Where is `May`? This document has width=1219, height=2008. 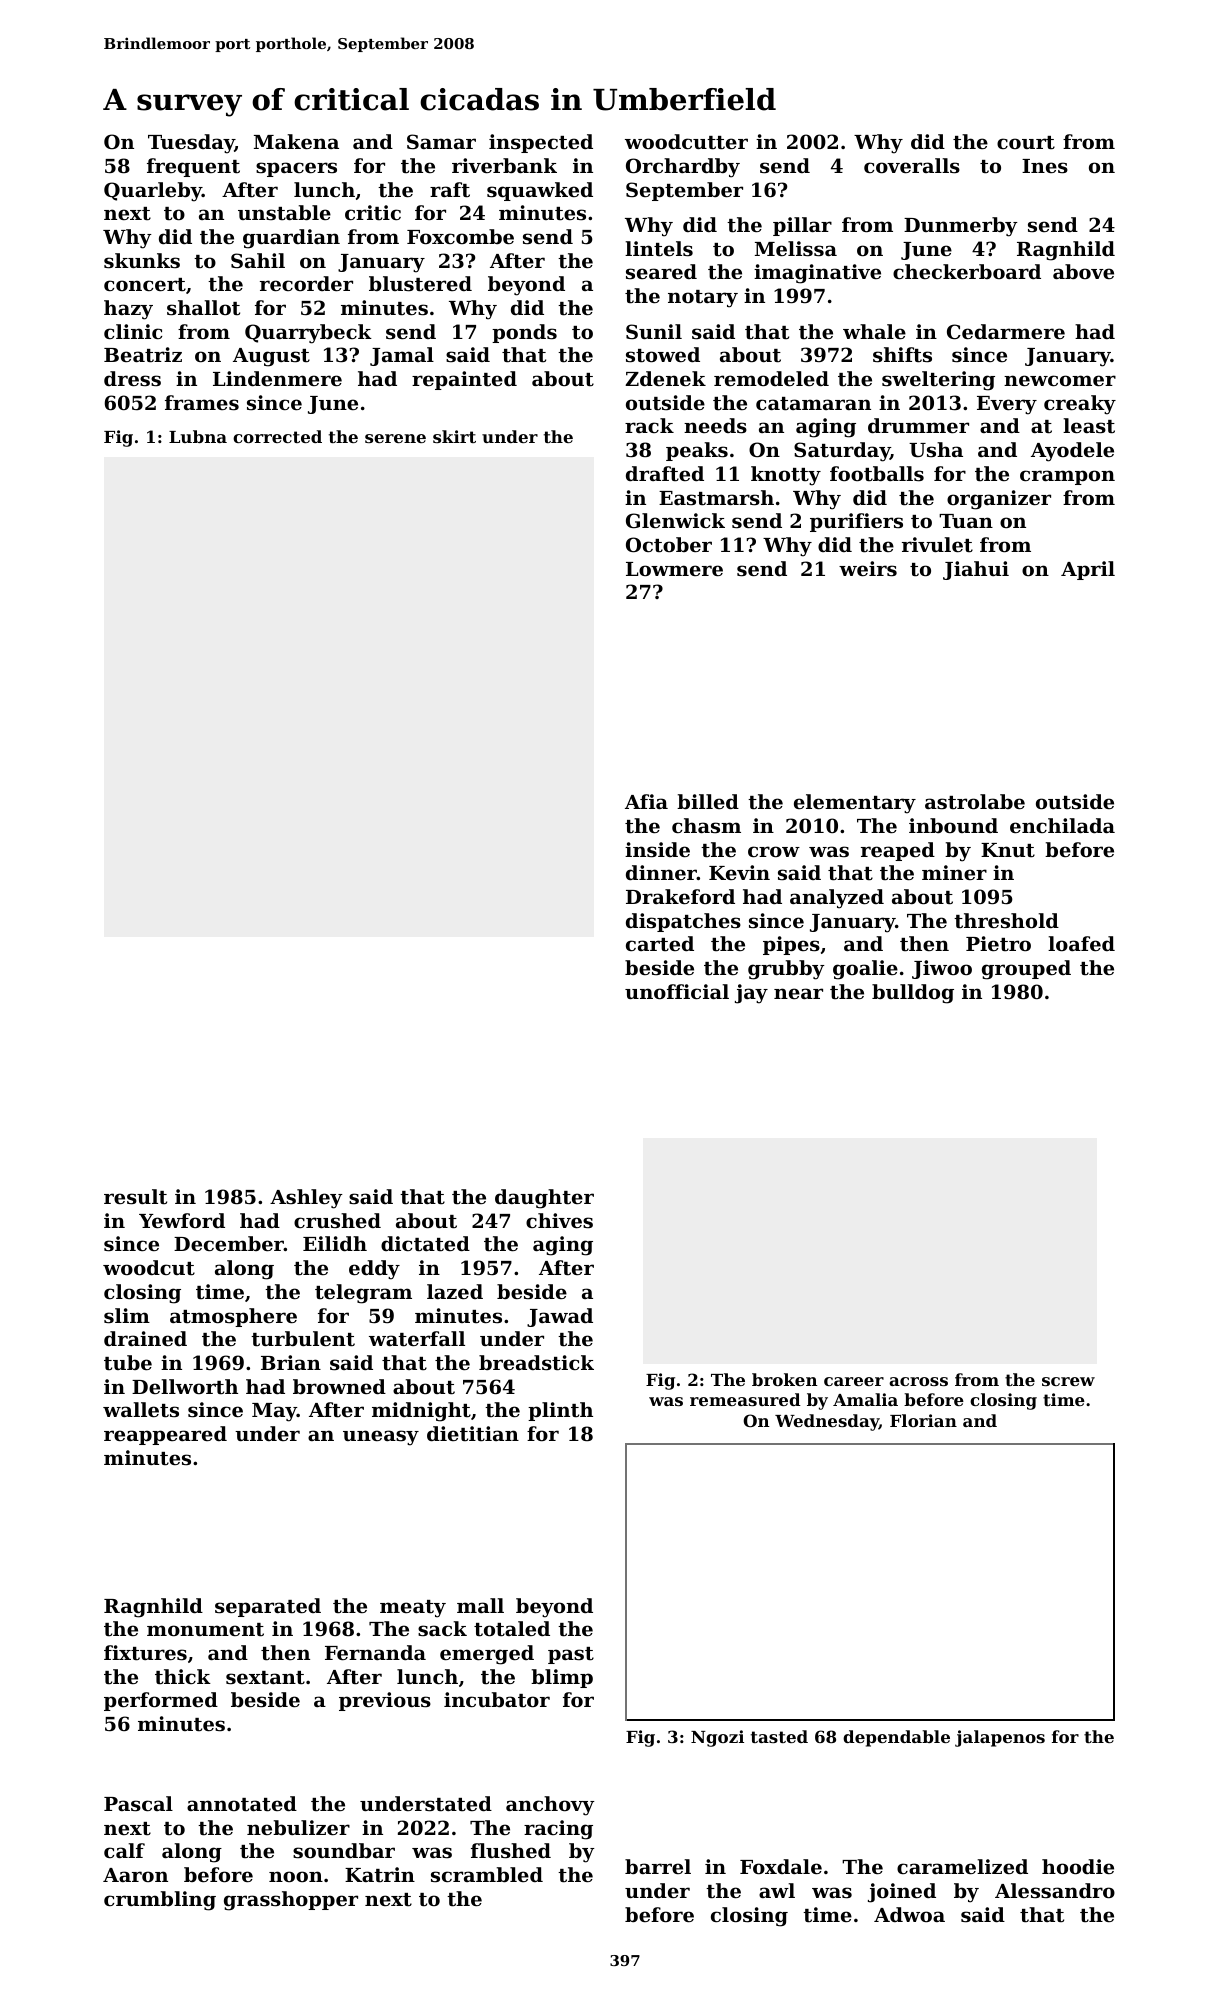 May is located at coordinates (274, 1412).
